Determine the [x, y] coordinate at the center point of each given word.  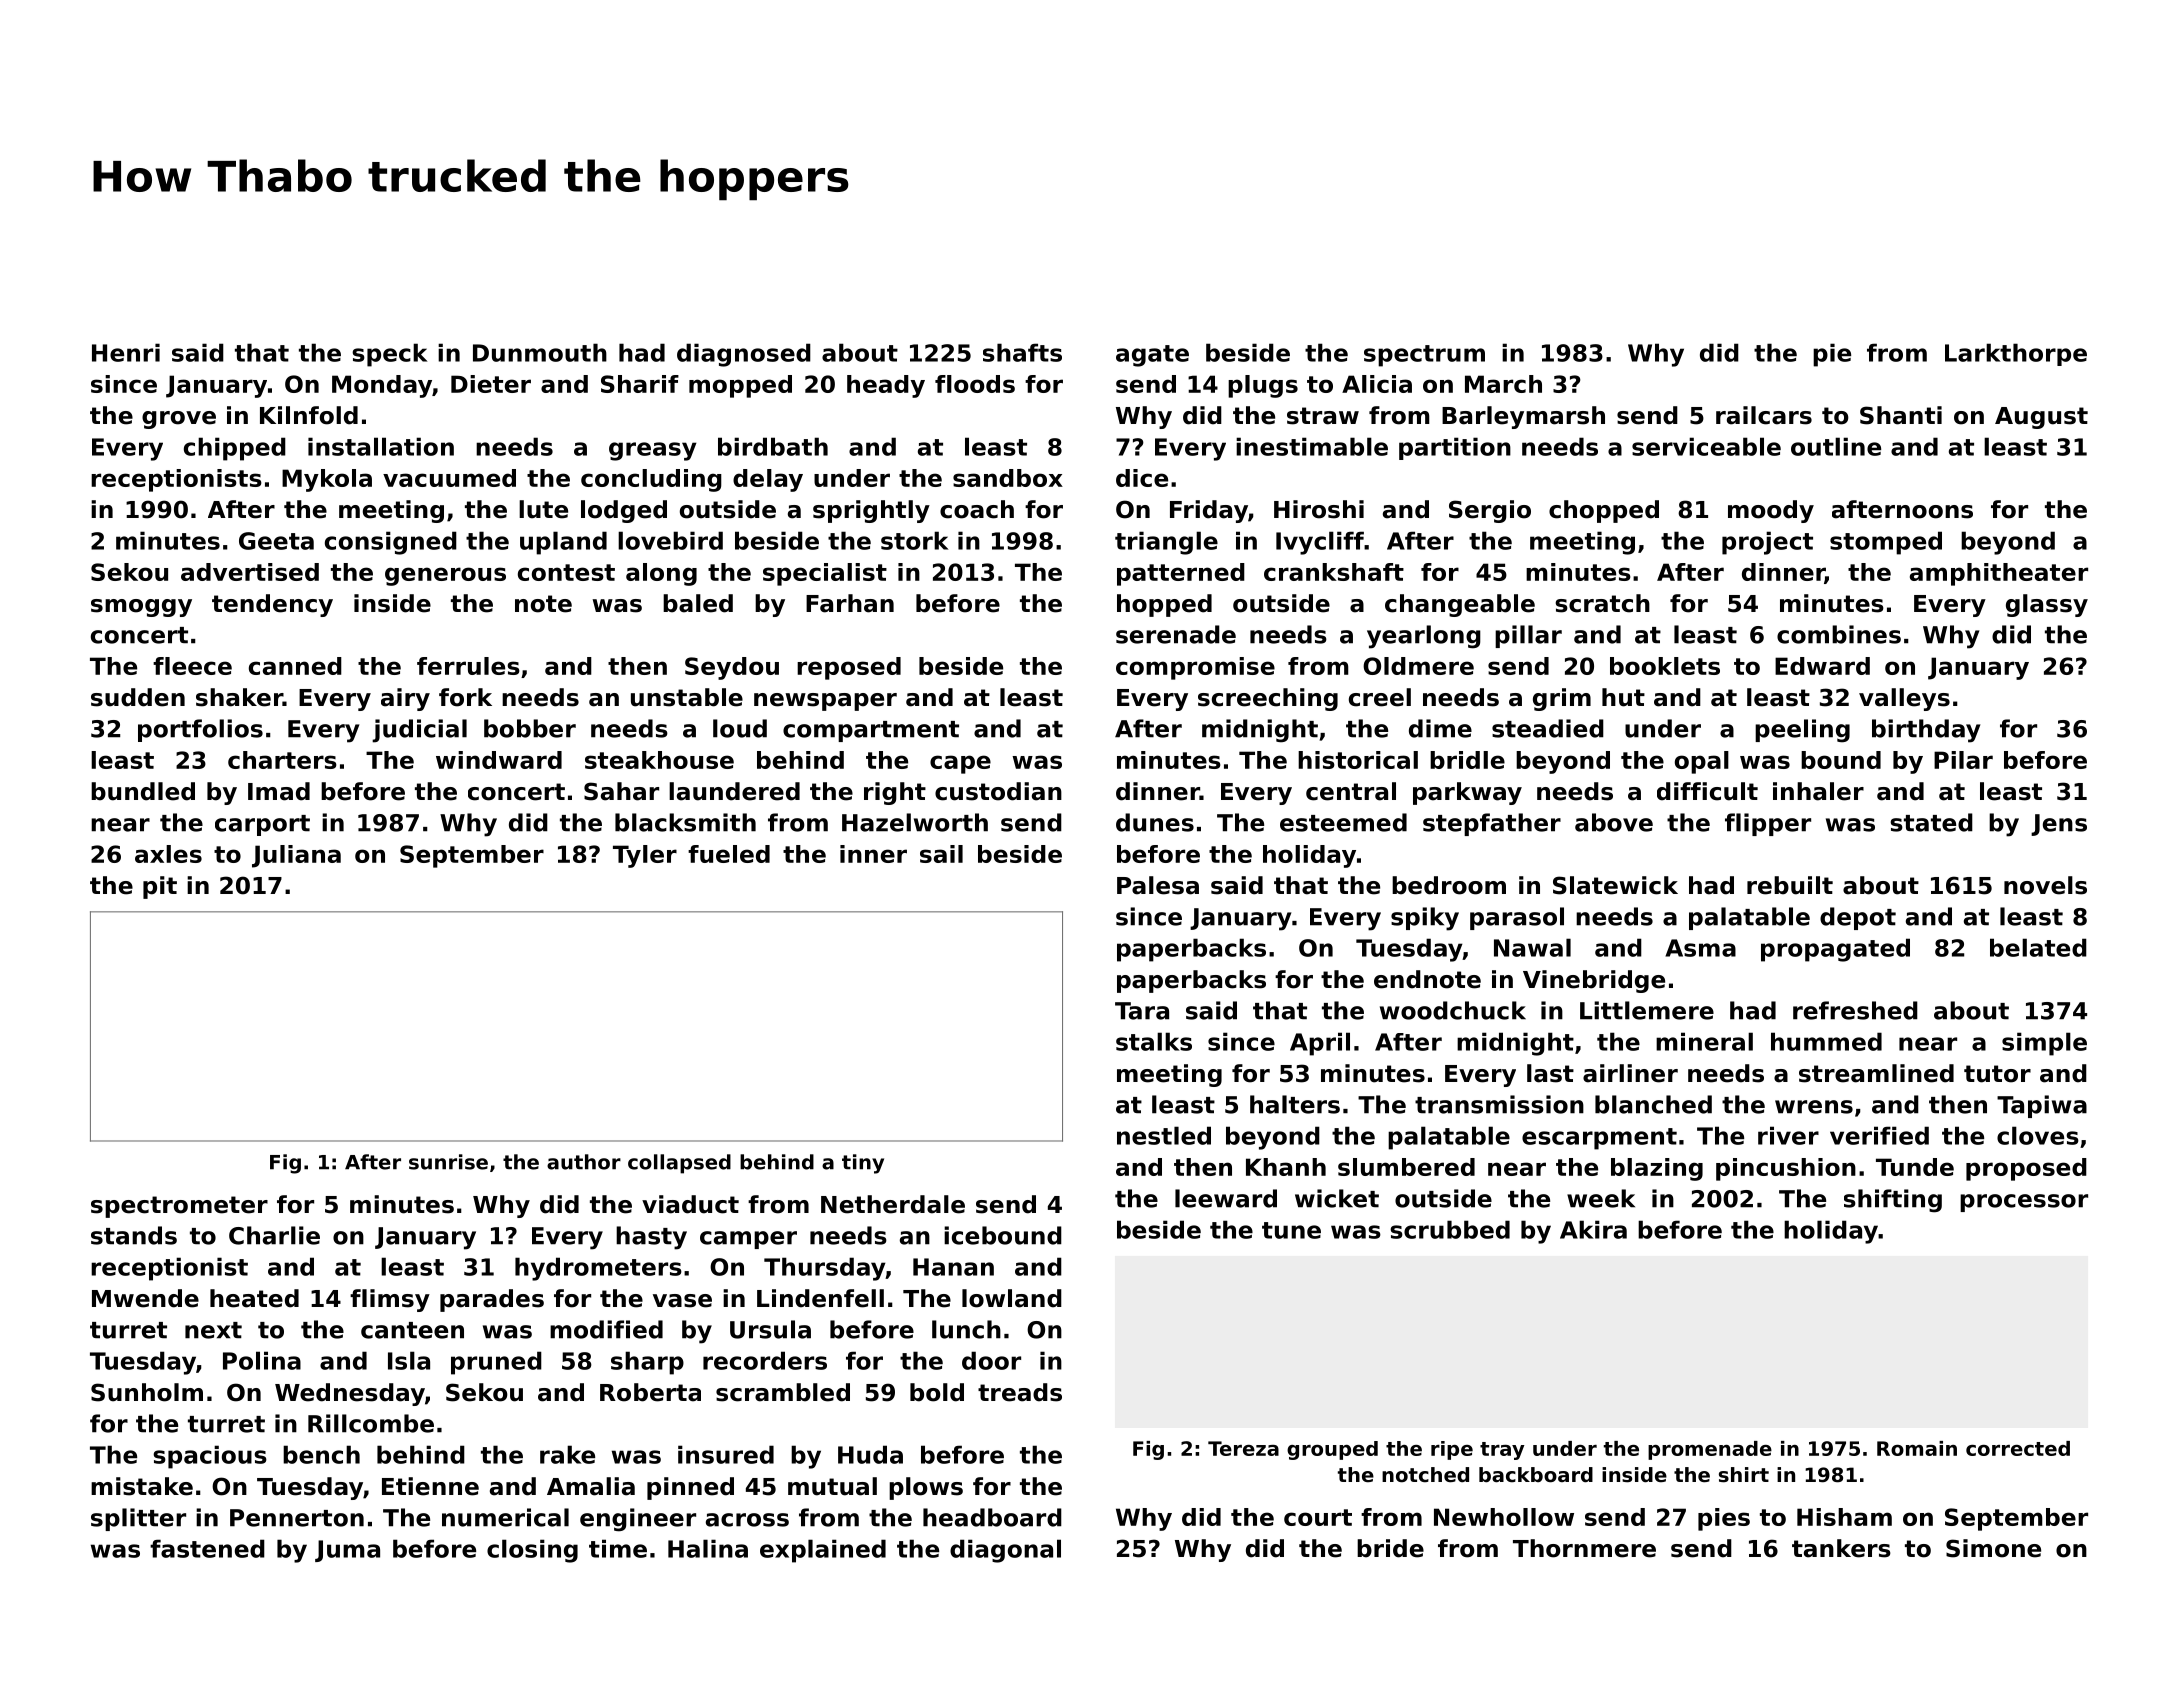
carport [262, 825]
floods [975, 384]
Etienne [430, 1486]
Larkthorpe [2016, 354]
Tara [1142, 1011]
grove [179, 420]
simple [2044, 1044]
